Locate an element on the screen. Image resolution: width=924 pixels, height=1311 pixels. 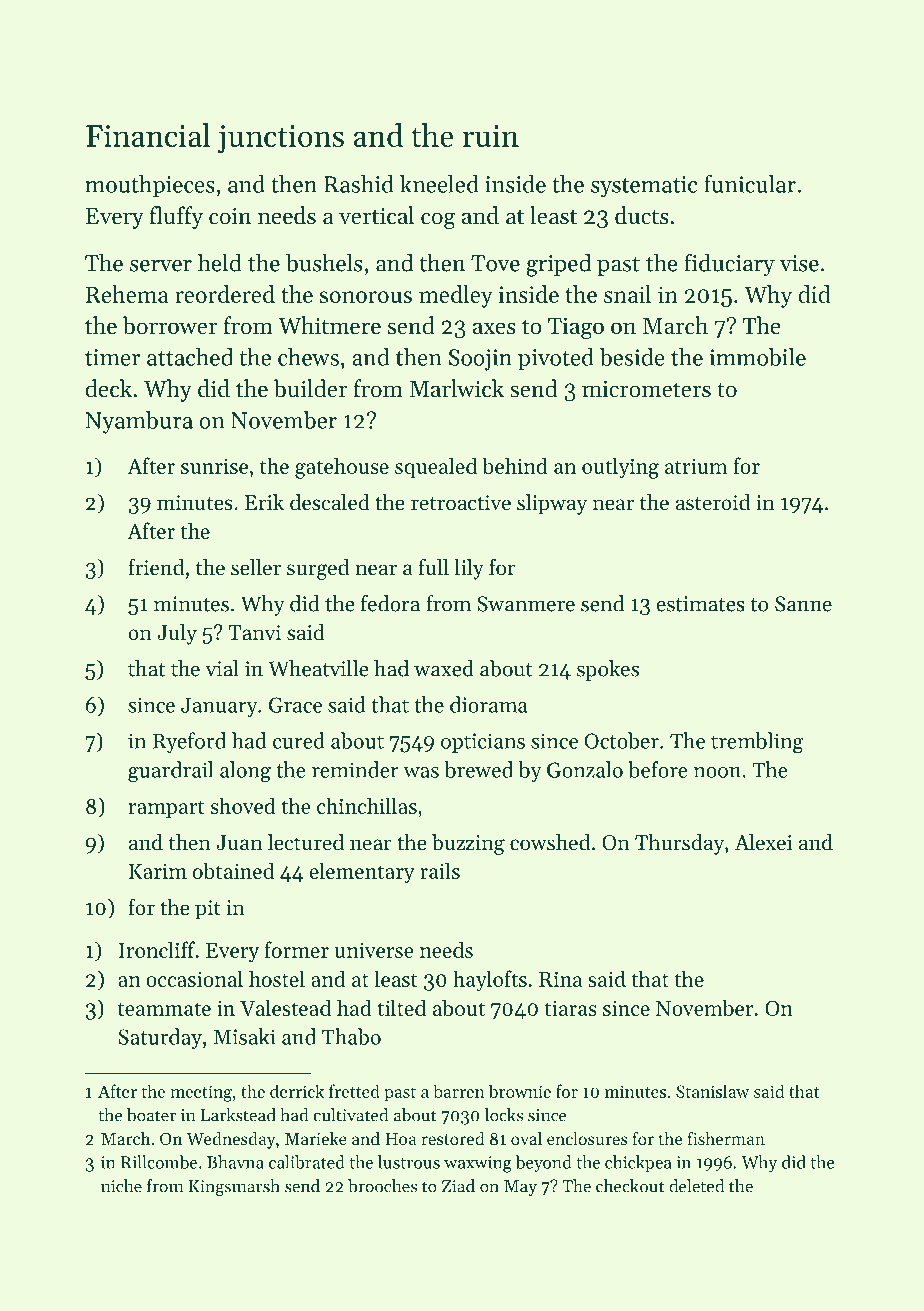
Saturday is located at coordinates (160, 1038).
